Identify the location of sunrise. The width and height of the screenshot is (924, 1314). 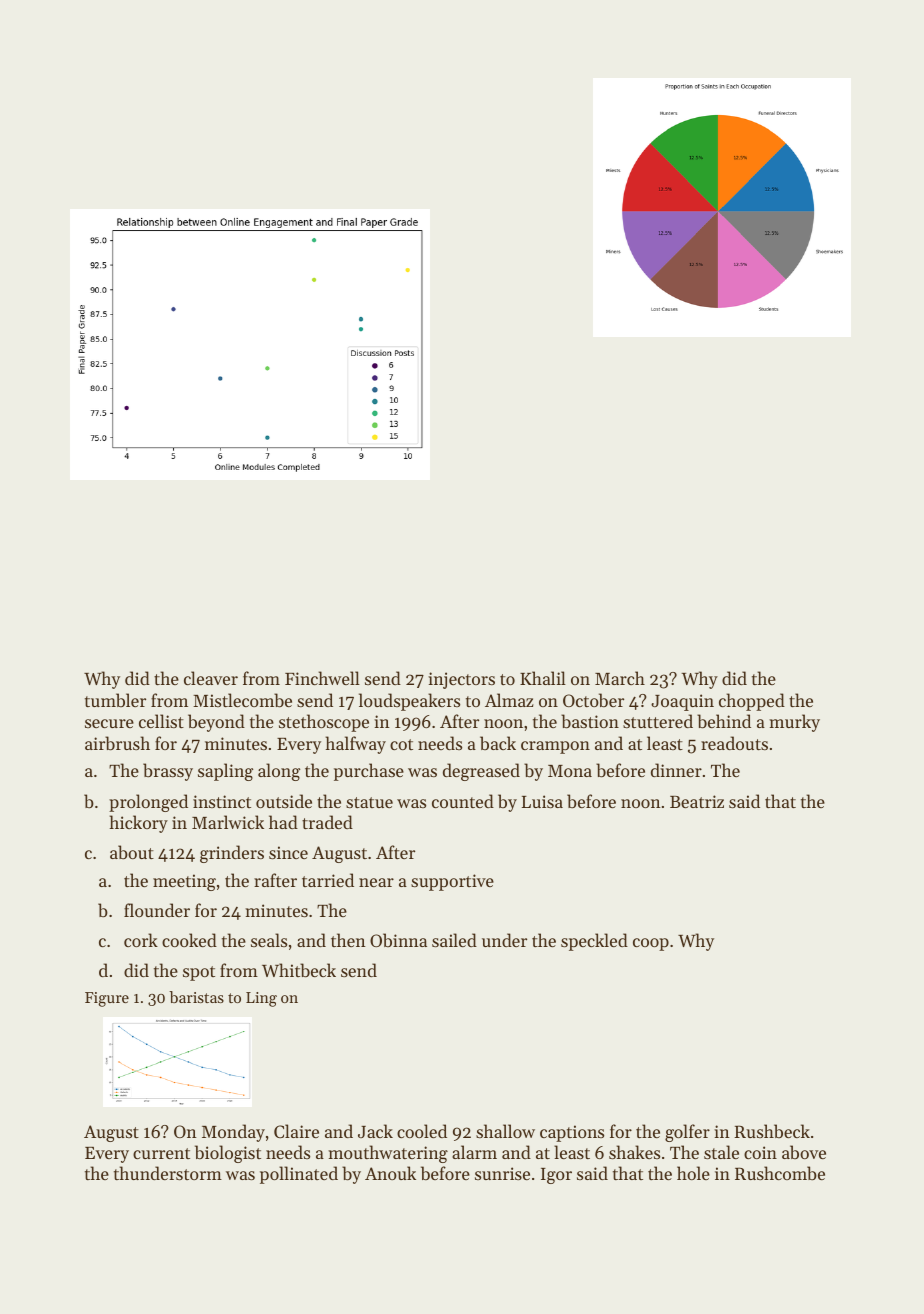
(502, 1173).
